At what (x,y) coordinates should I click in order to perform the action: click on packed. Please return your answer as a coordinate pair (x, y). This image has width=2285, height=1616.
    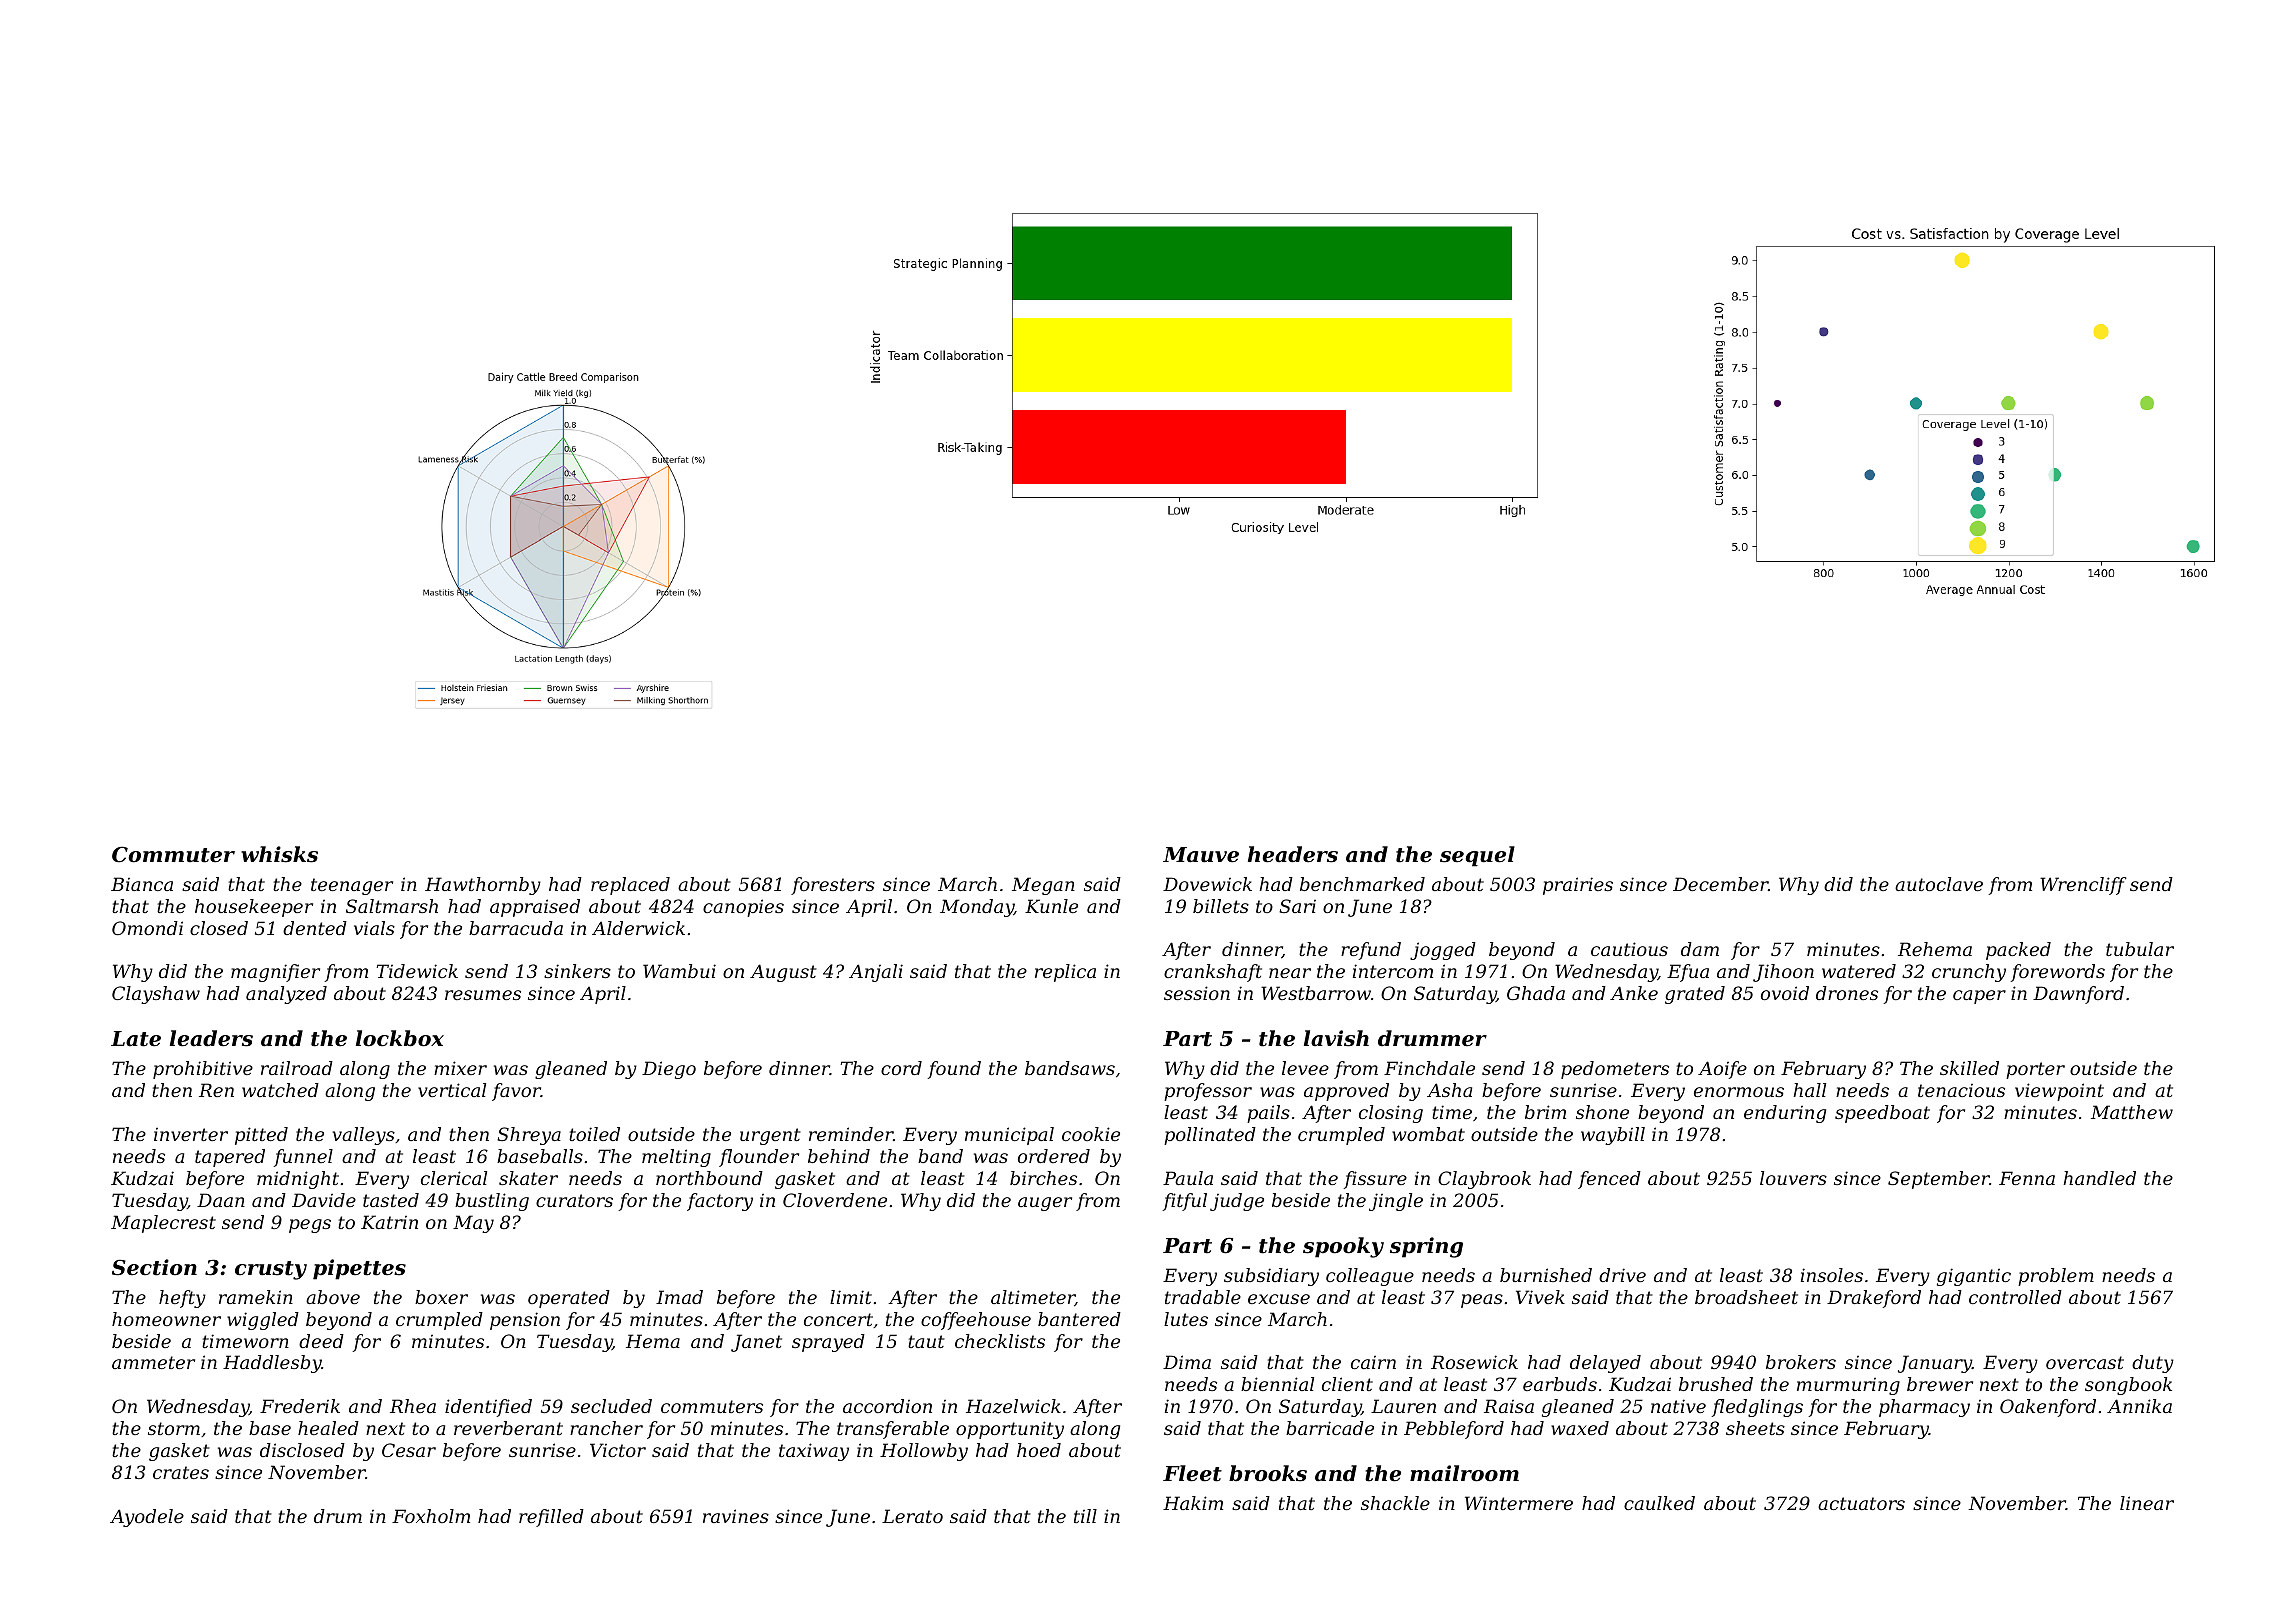
    Looking at the image, I should click on (2018, 951).
